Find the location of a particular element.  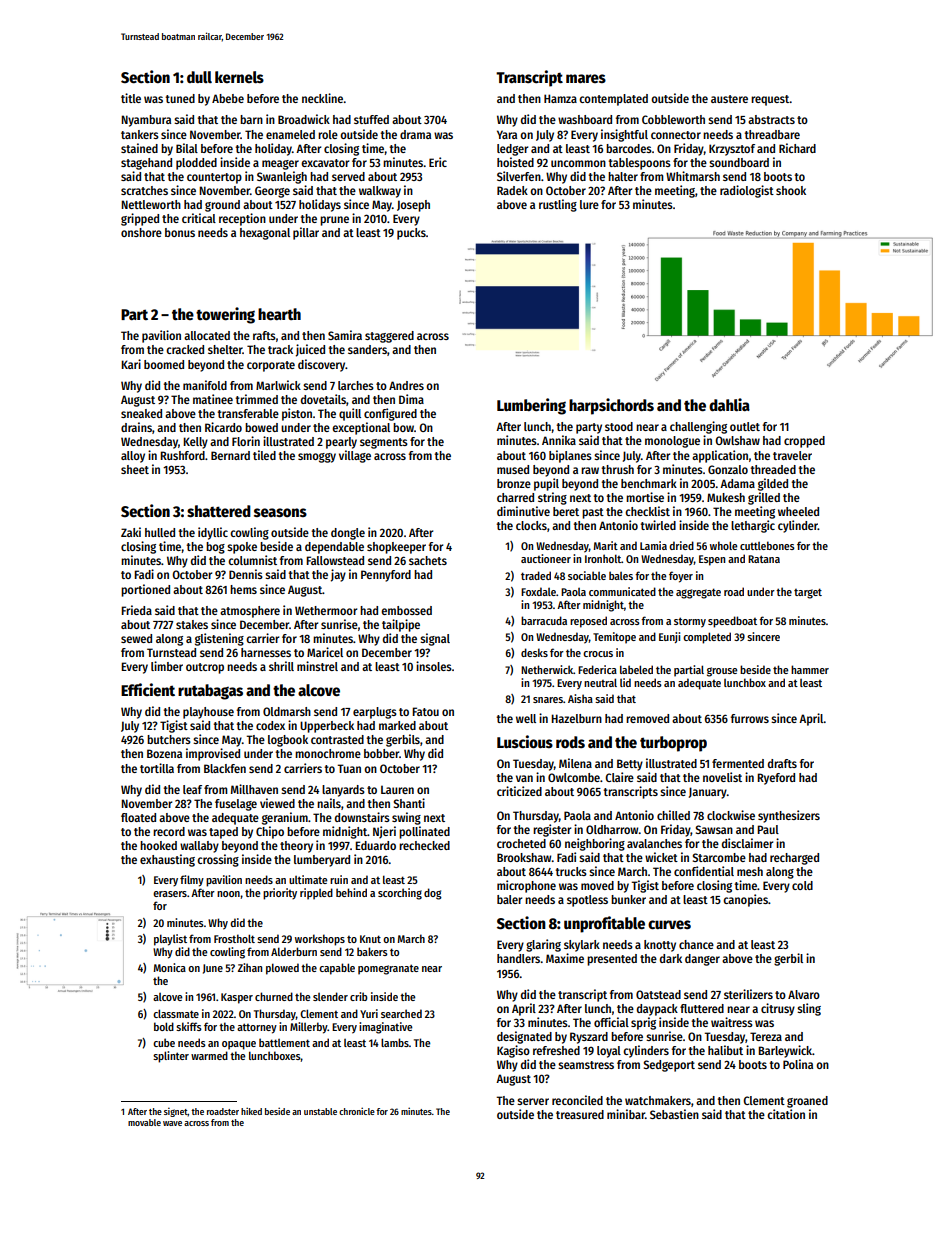

mares is located at coordinates (586, 78).
